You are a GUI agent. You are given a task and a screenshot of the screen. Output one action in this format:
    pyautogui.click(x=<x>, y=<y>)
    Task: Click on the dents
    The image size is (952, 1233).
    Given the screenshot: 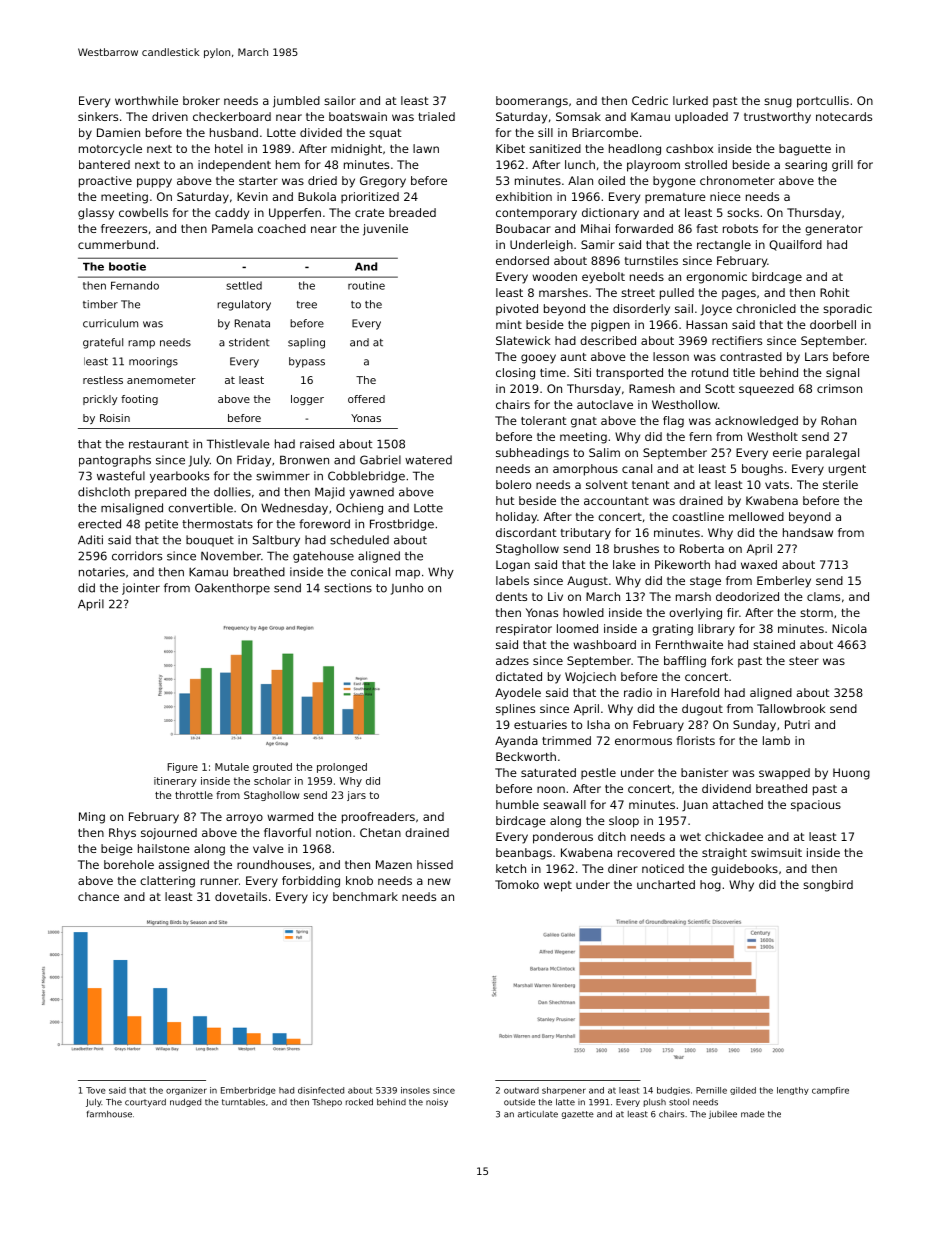 What is the action you would take?
    pyautogui.click(x=511, y=596)
